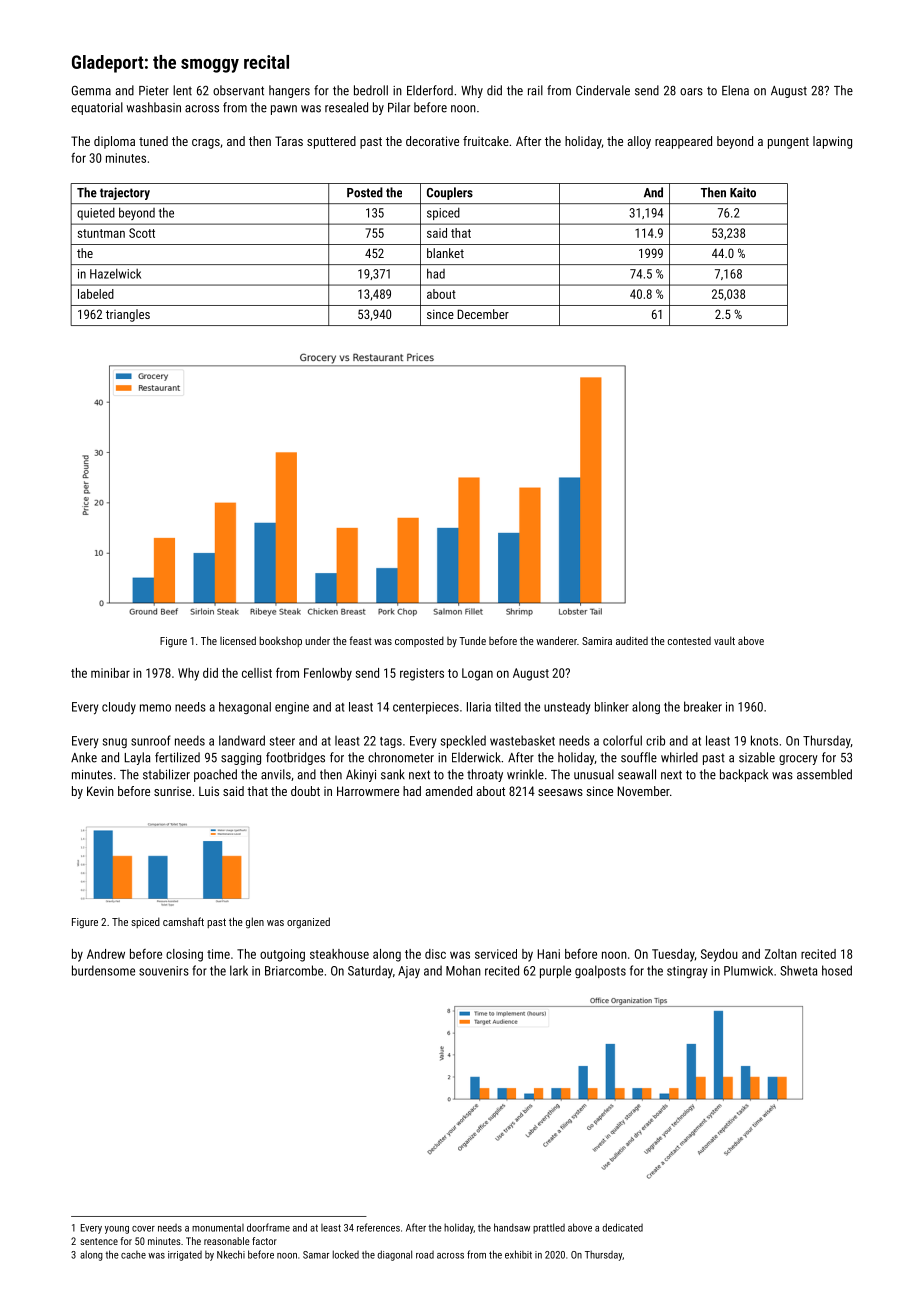 This document has width=924, height=1308. I want to click on alloy, so click(639, 142).
